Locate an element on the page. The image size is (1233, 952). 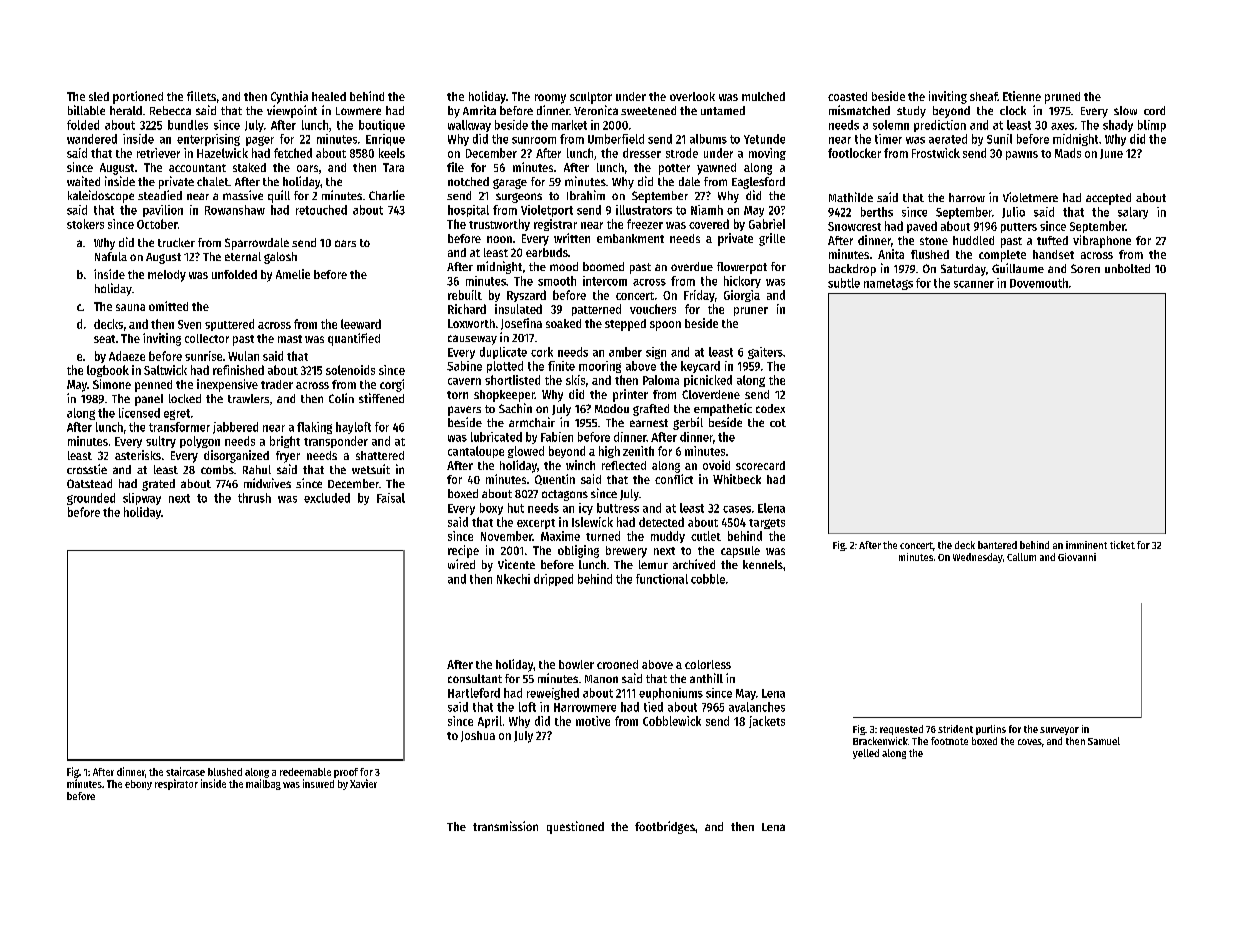
sled is located at coordinates (99, 96).
